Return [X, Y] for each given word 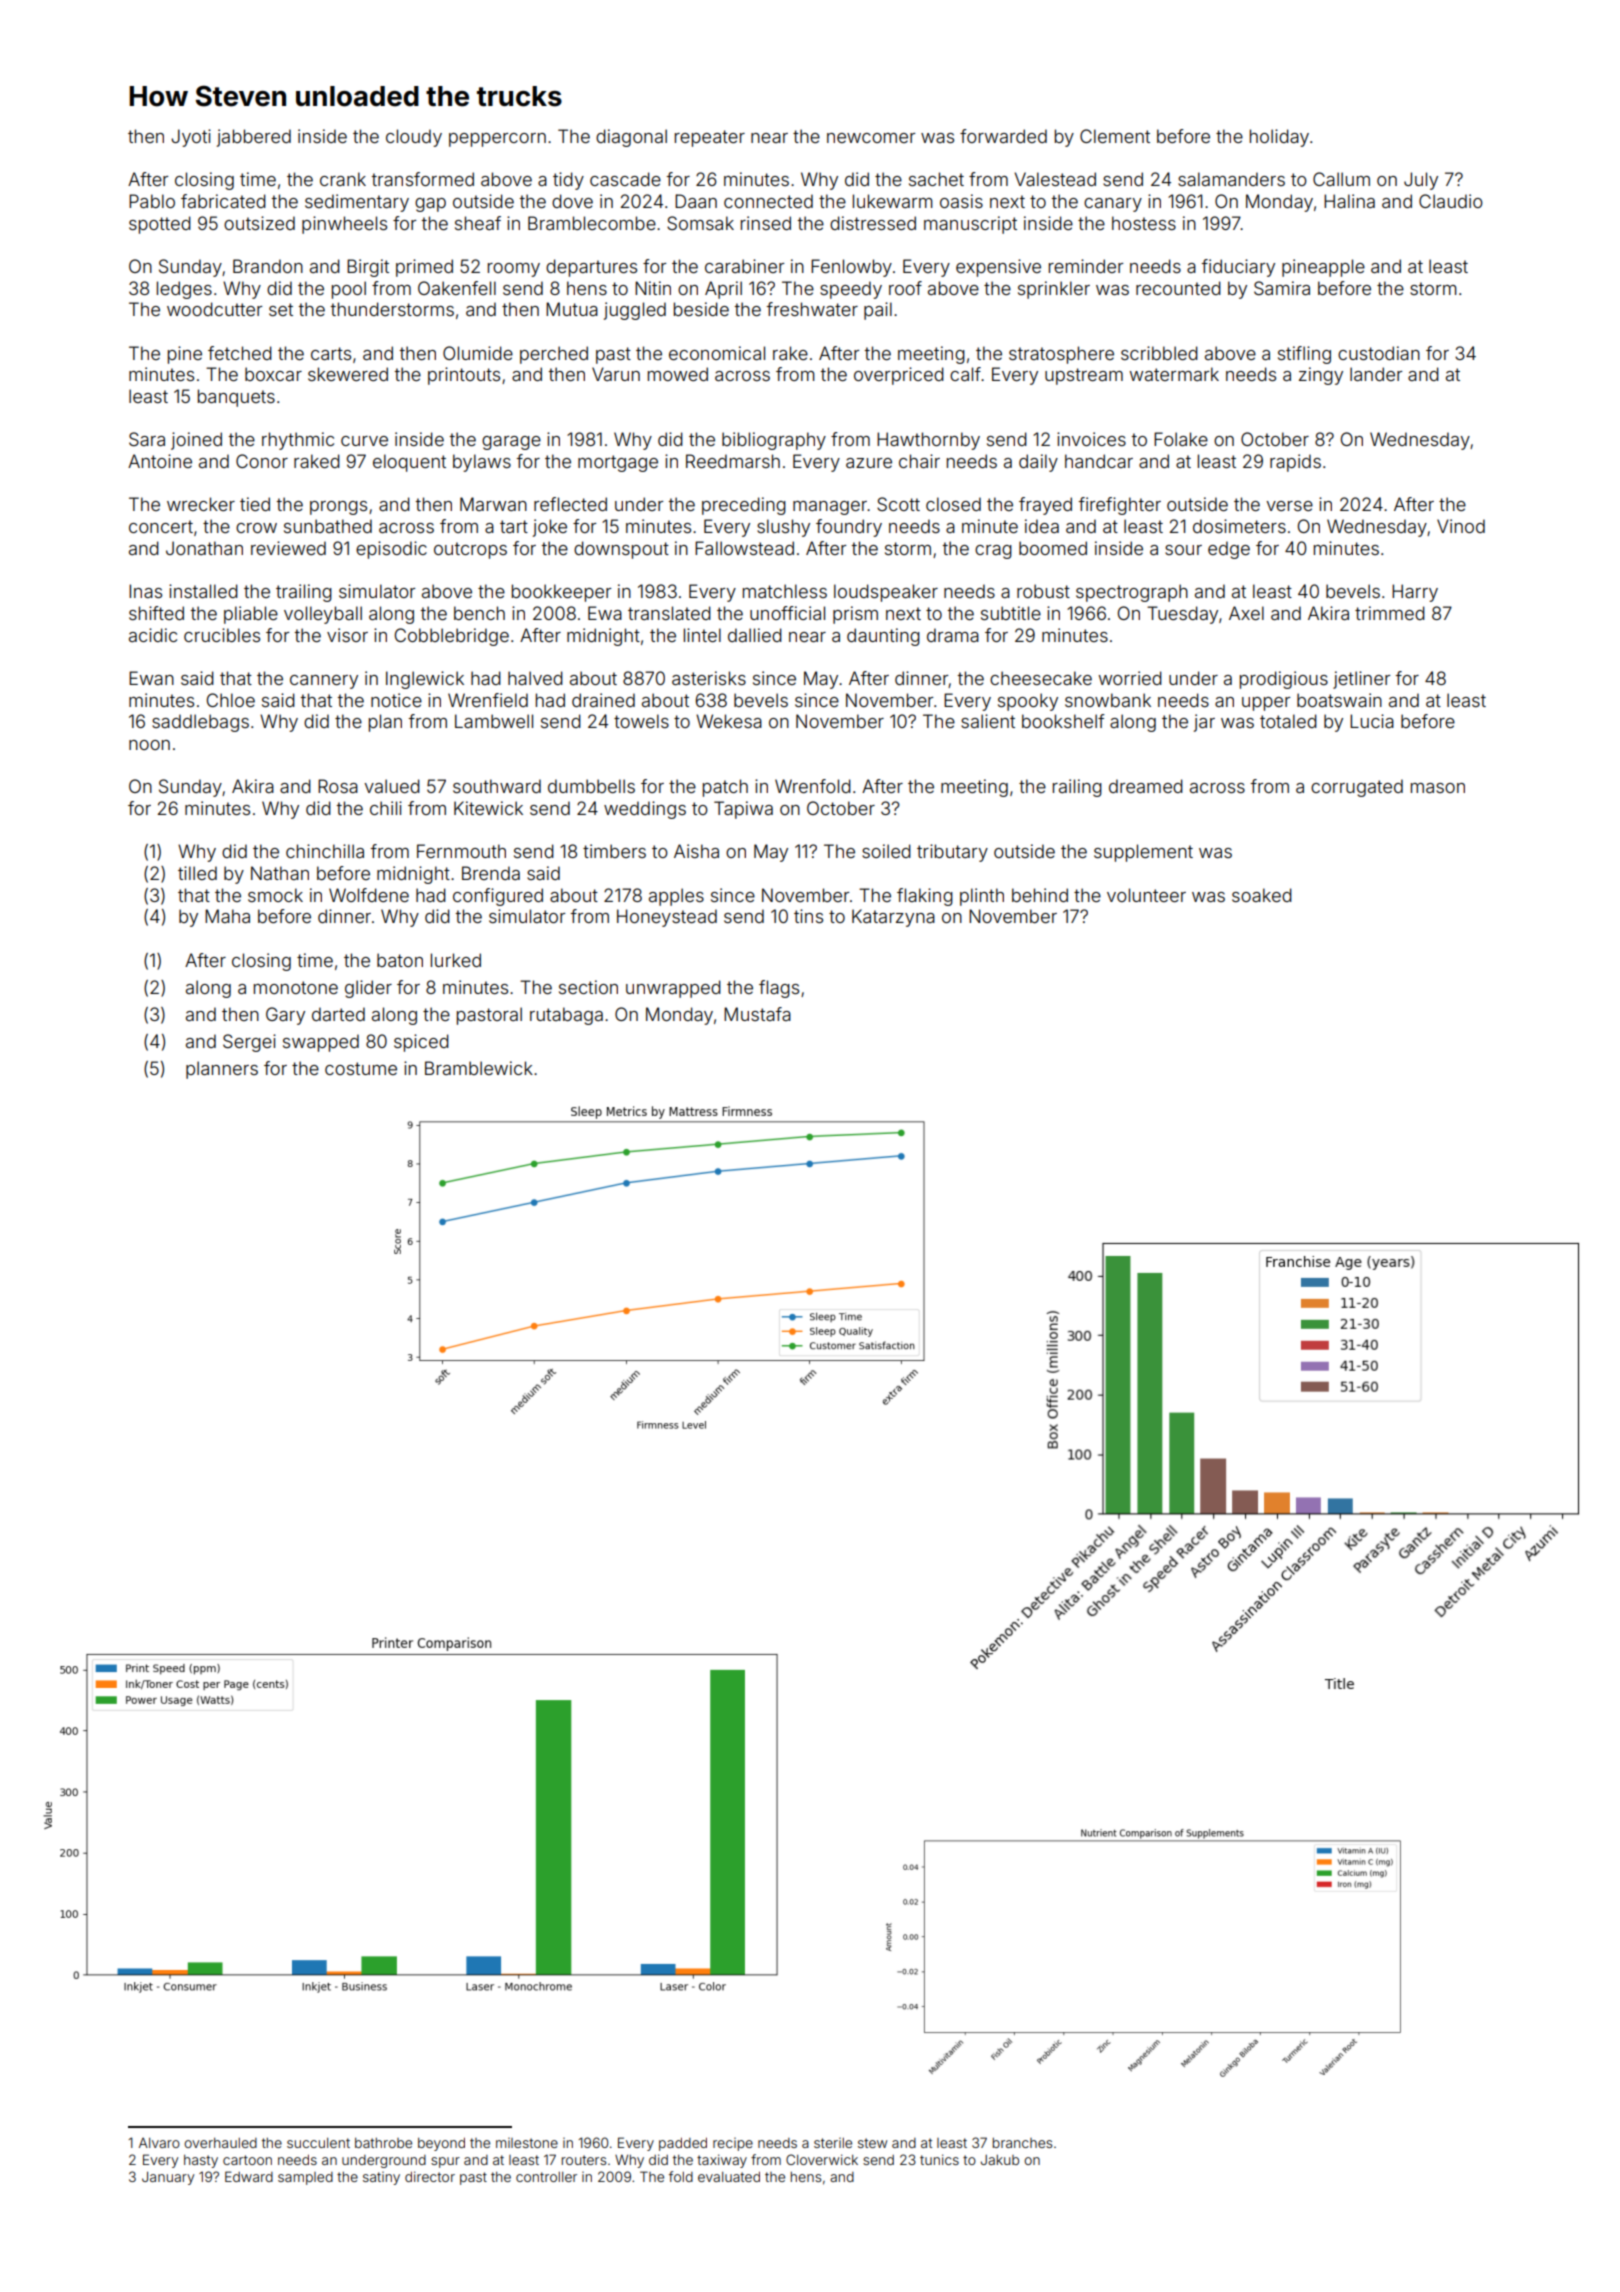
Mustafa [757, 1014]
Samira [1282, 288]
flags [779, 989]
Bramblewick [479, 1068]
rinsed [766, 223]
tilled [197, 873]
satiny [381, 2178]
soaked [1262, 895]
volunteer [1146, 895]
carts [331, 353]
